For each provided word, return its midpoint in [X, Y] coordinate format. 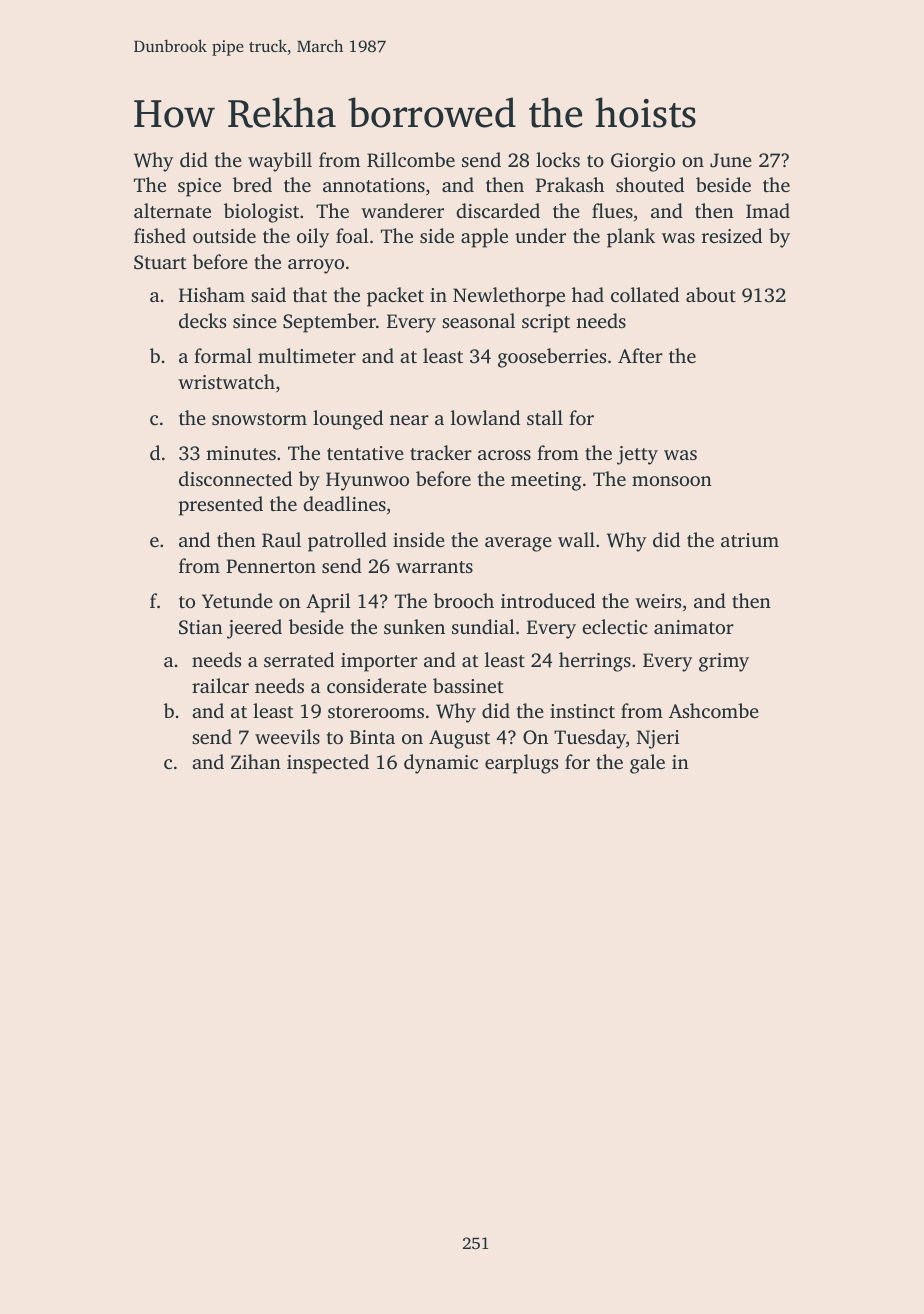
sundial [483, 626]
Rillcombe [411, 160]
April [328, 603]
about [711, 294]
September [329, 323]
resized [732, 235]
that [310, 294]
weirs [658, 601]
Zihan [256, 761]
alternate [172, 210]
